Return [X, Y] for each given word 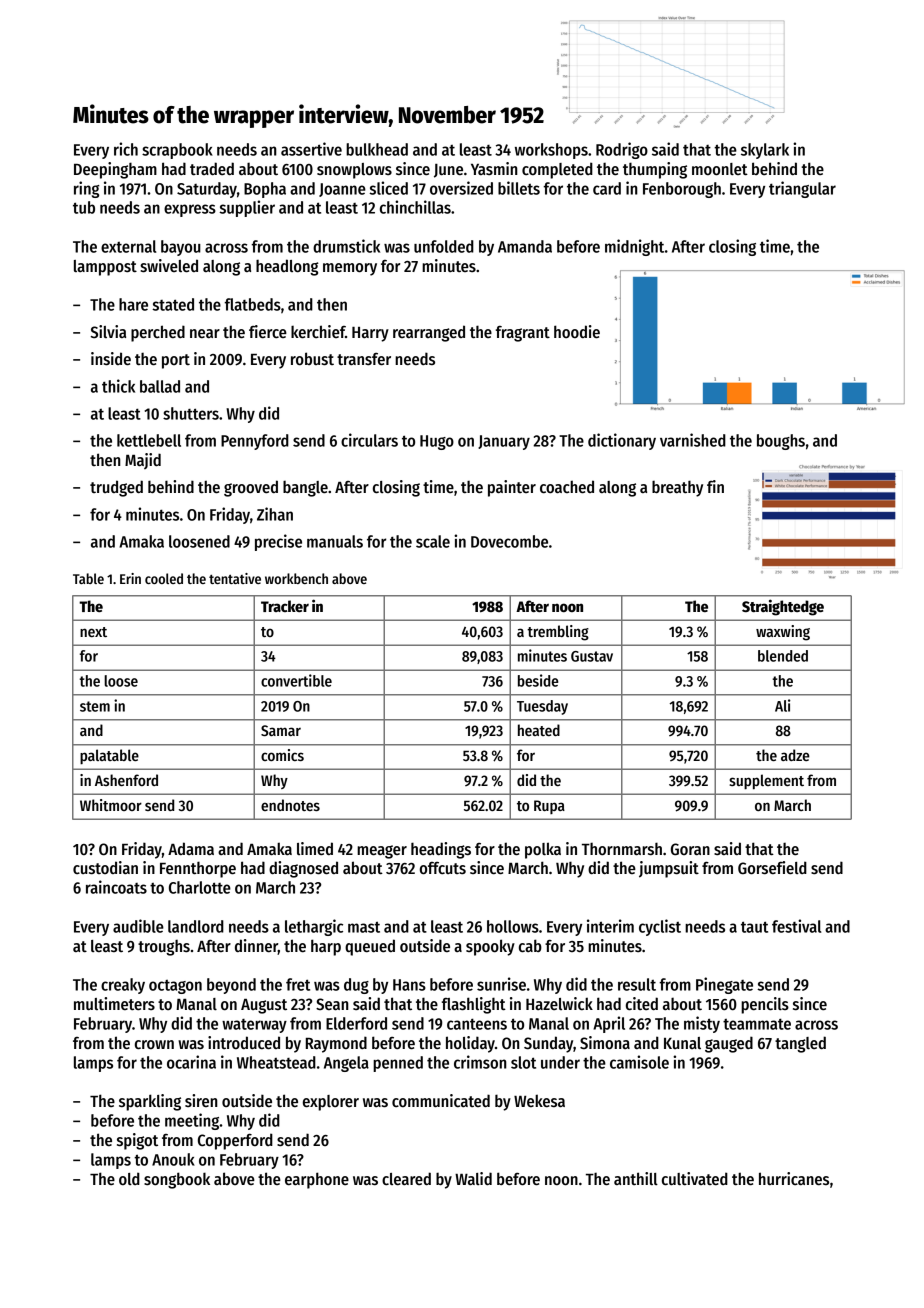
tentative [235, 578]
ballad [160, 386]
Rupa [549, 807]
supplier [247, 208]
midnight [634, 247]
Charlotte [200, 887]
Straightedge [783, 607]
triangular [802, 189]
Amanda [525, 246]
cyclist [660, 927]
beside [538, 680]
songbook [177, 1180]
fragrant [523, 334]
